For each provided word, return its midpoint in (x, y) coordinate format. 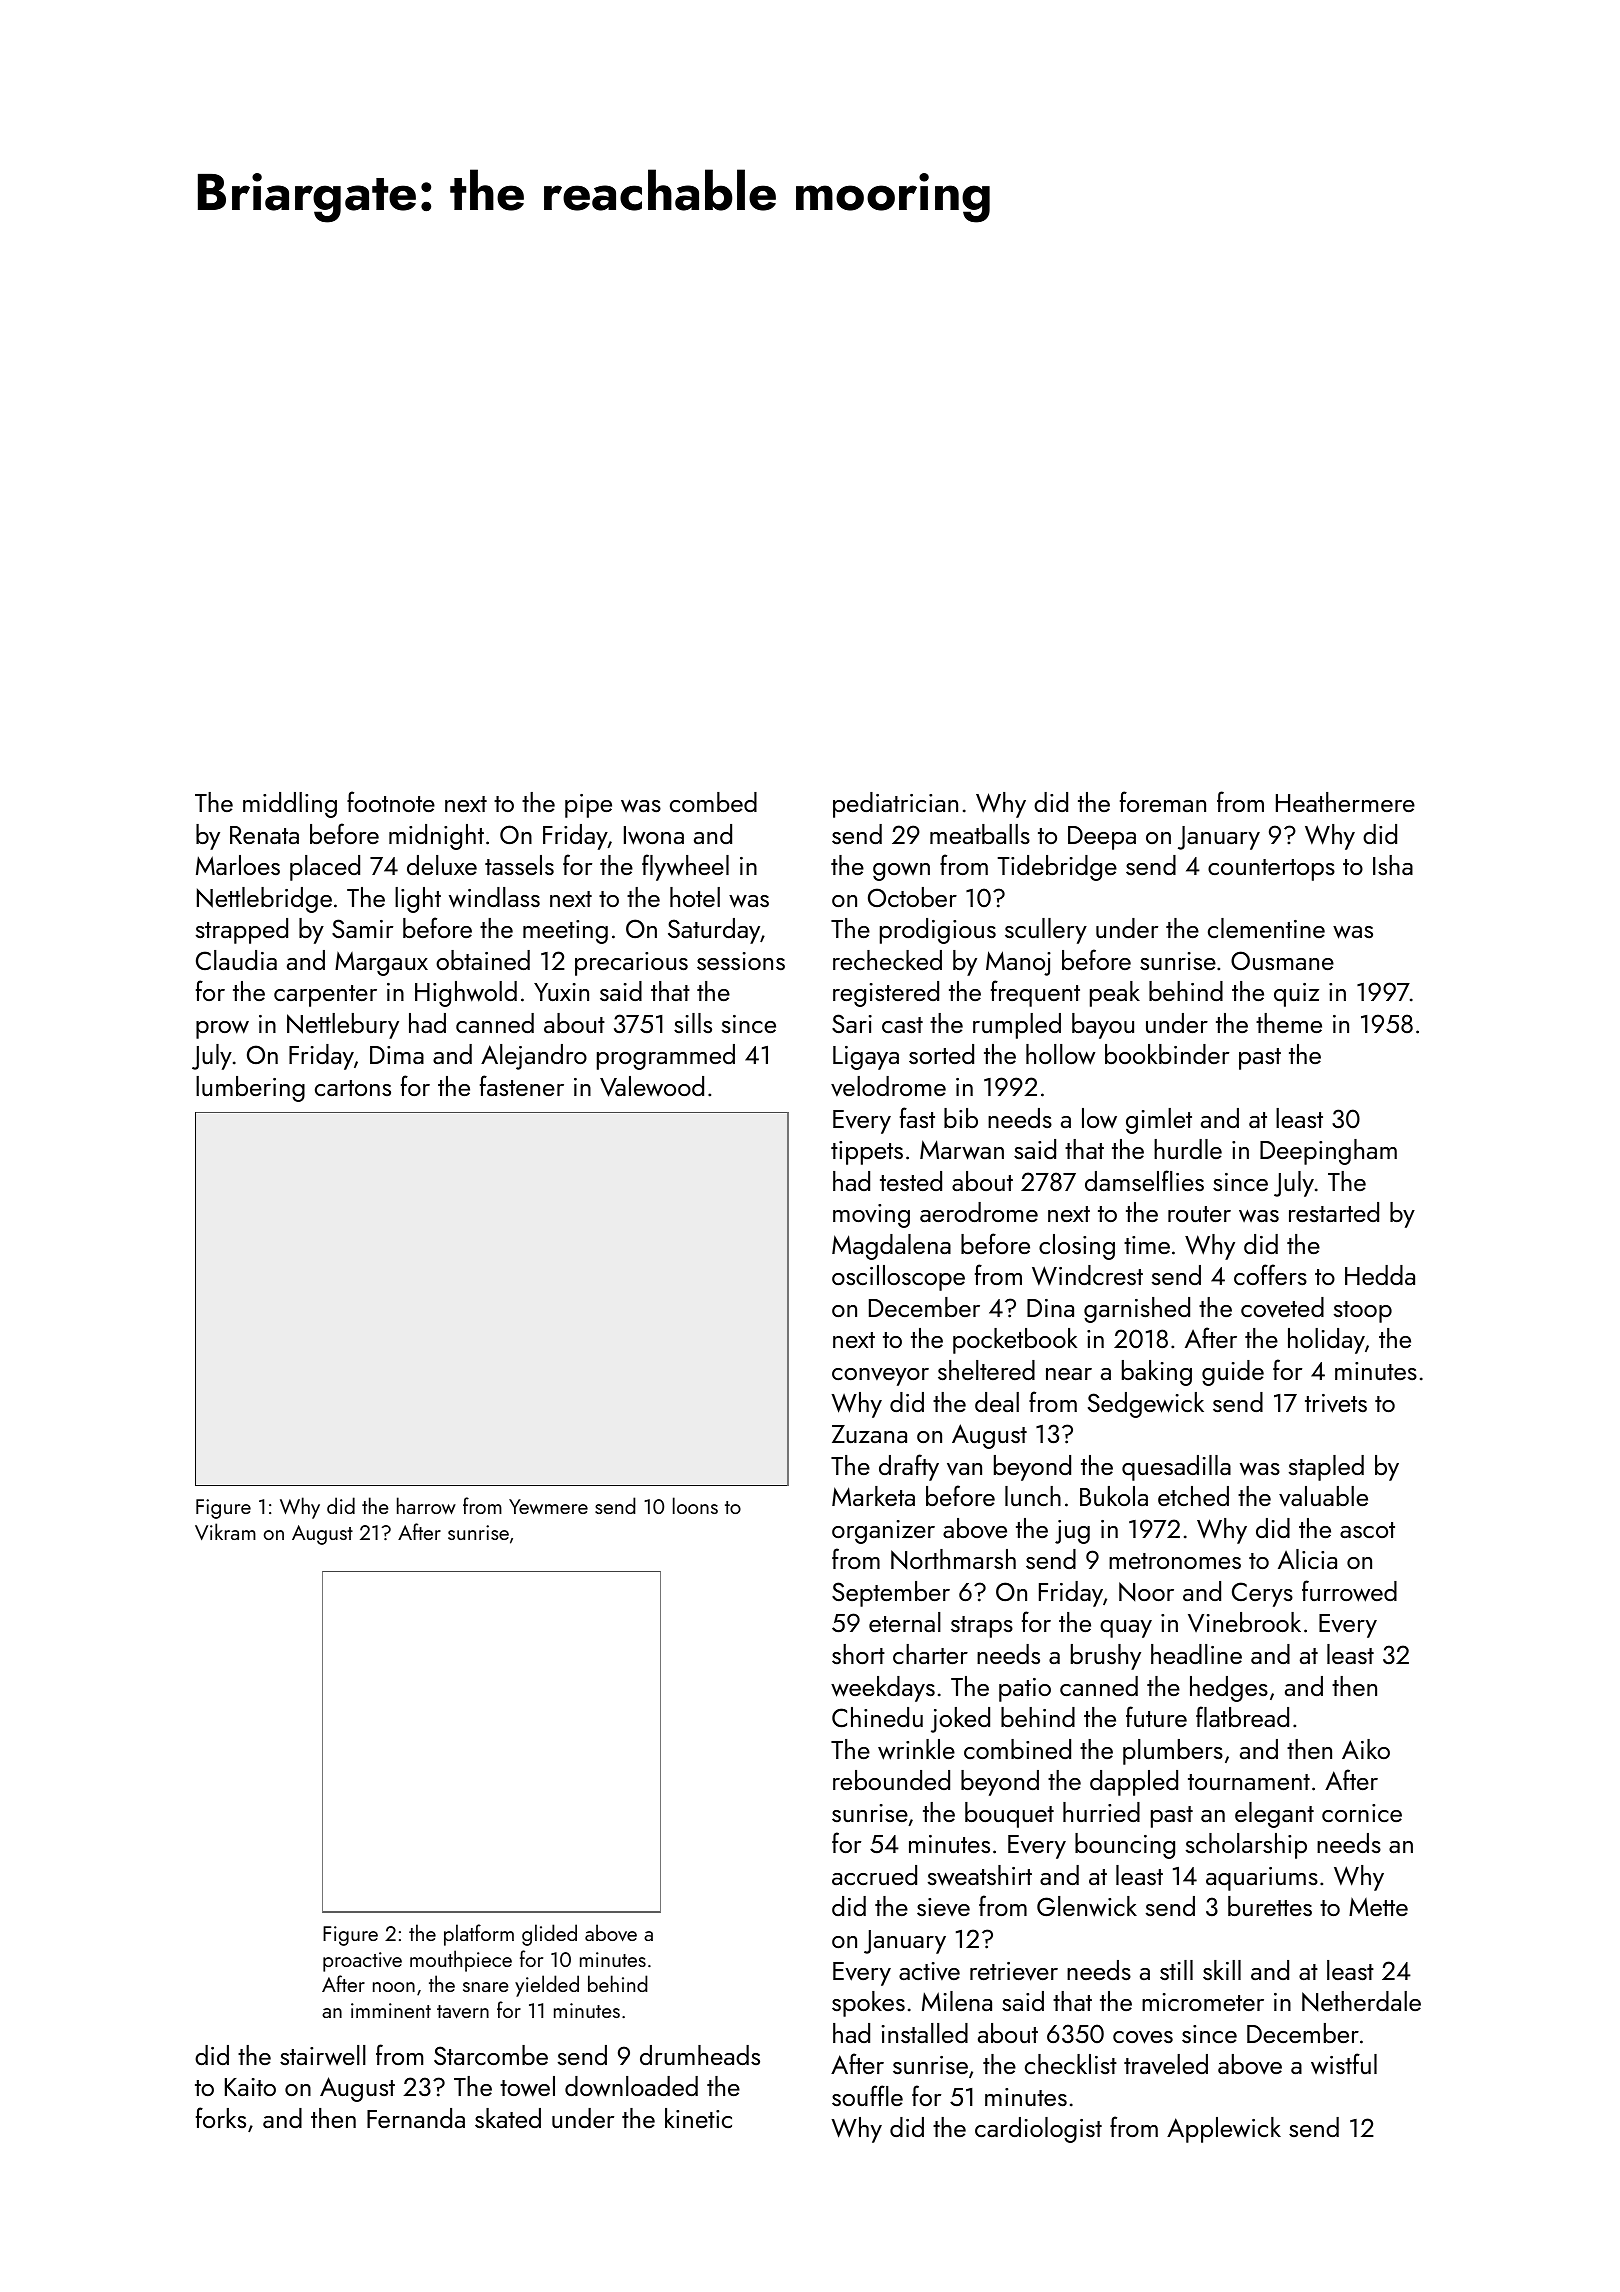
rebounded (891, 1780)
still (1176, 1970)
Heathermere (1345, 802)
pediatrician (895, 805)
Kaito (250, 2087)
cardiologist (1038, 2130)
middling (290, 805)
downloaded (631, 2086)
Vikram (225, 1531)
